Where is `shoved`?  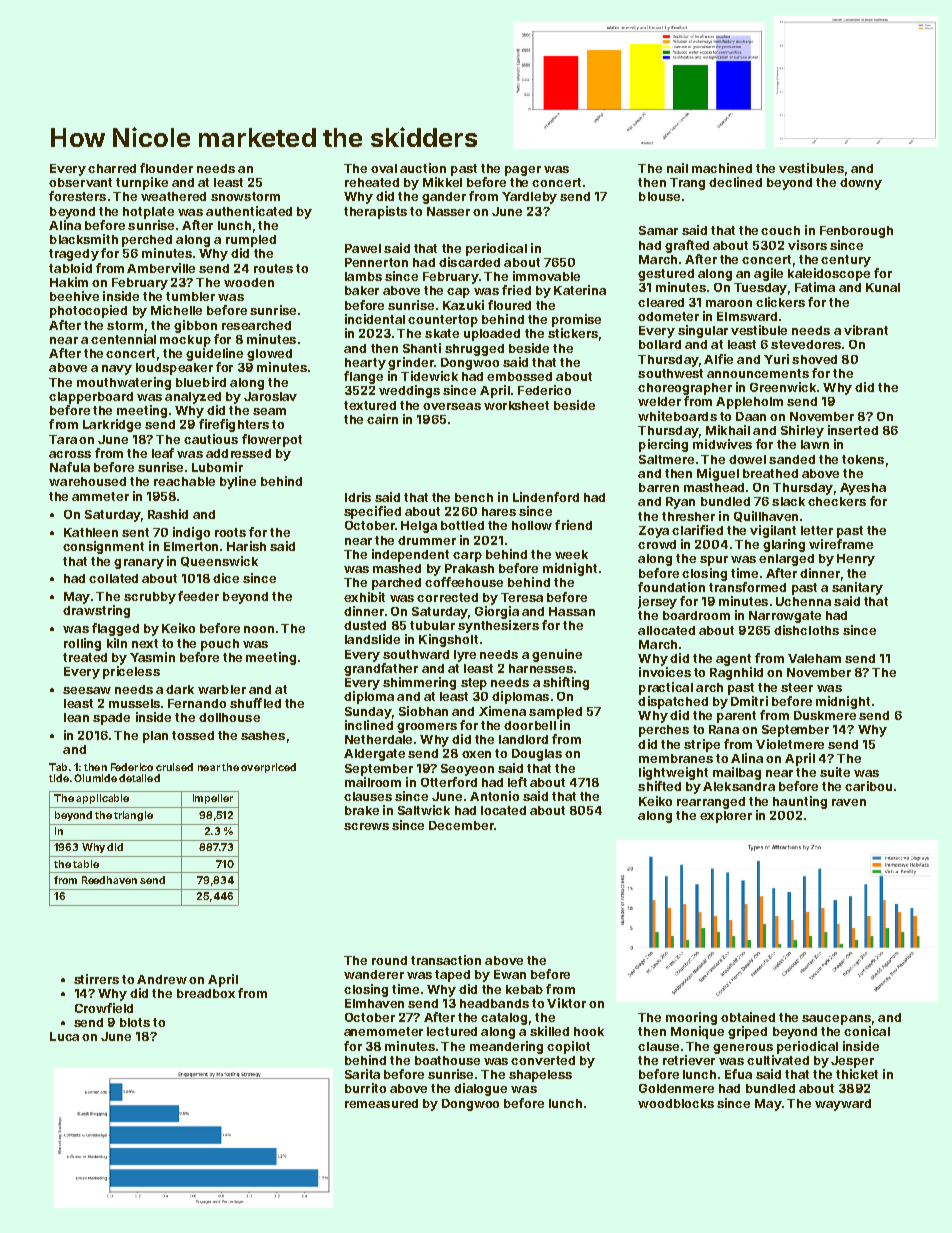
shoved is located at coordinates (814, 359).
